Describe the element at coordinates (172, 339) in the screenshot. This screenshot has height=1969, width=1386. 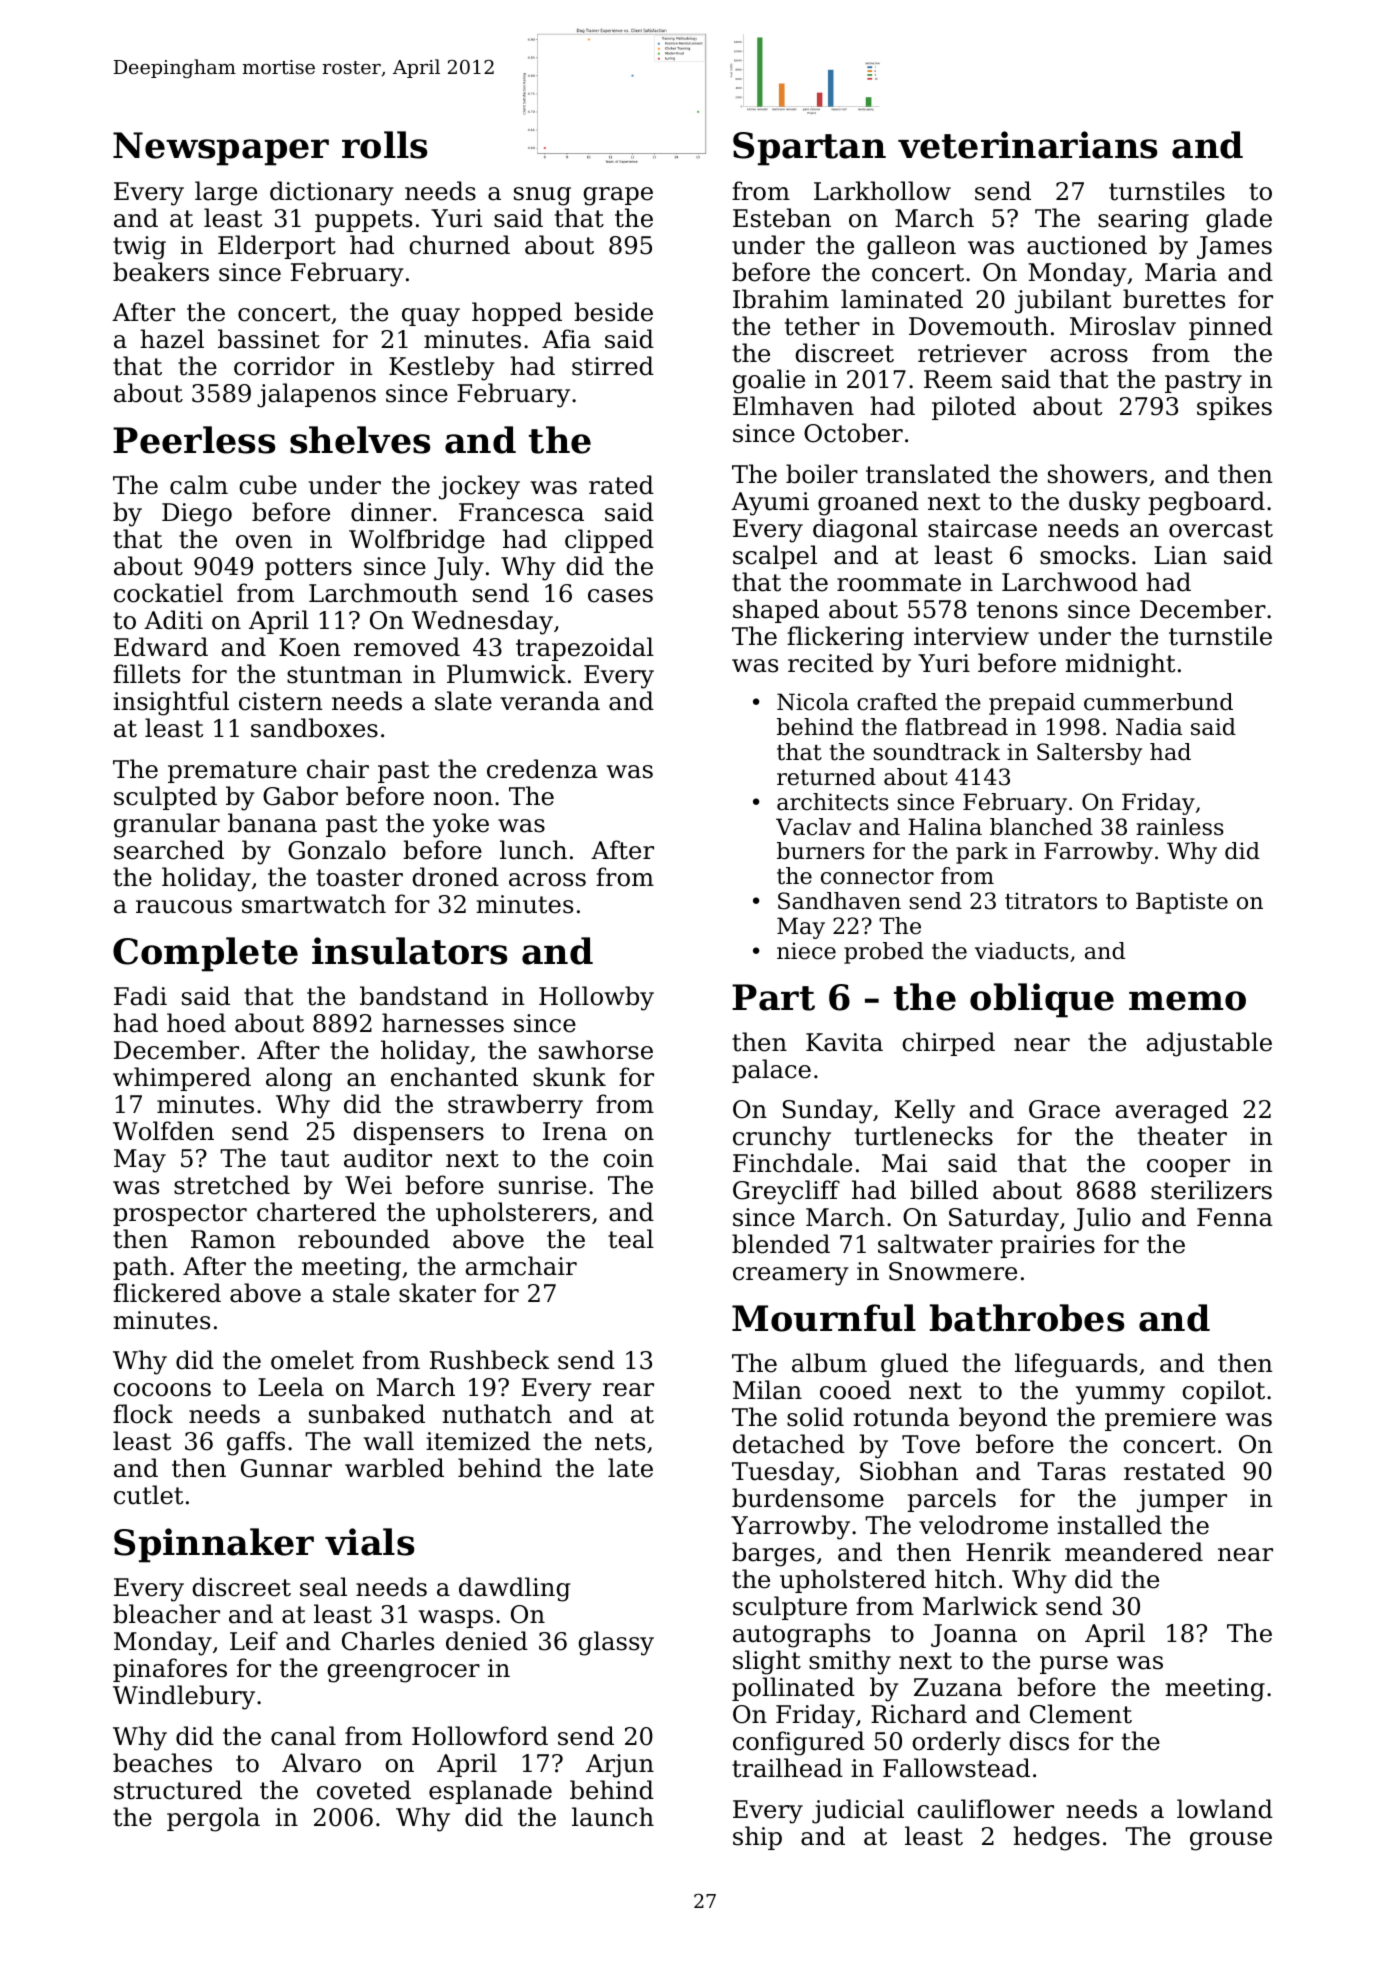
I see `hazel` at that location.
